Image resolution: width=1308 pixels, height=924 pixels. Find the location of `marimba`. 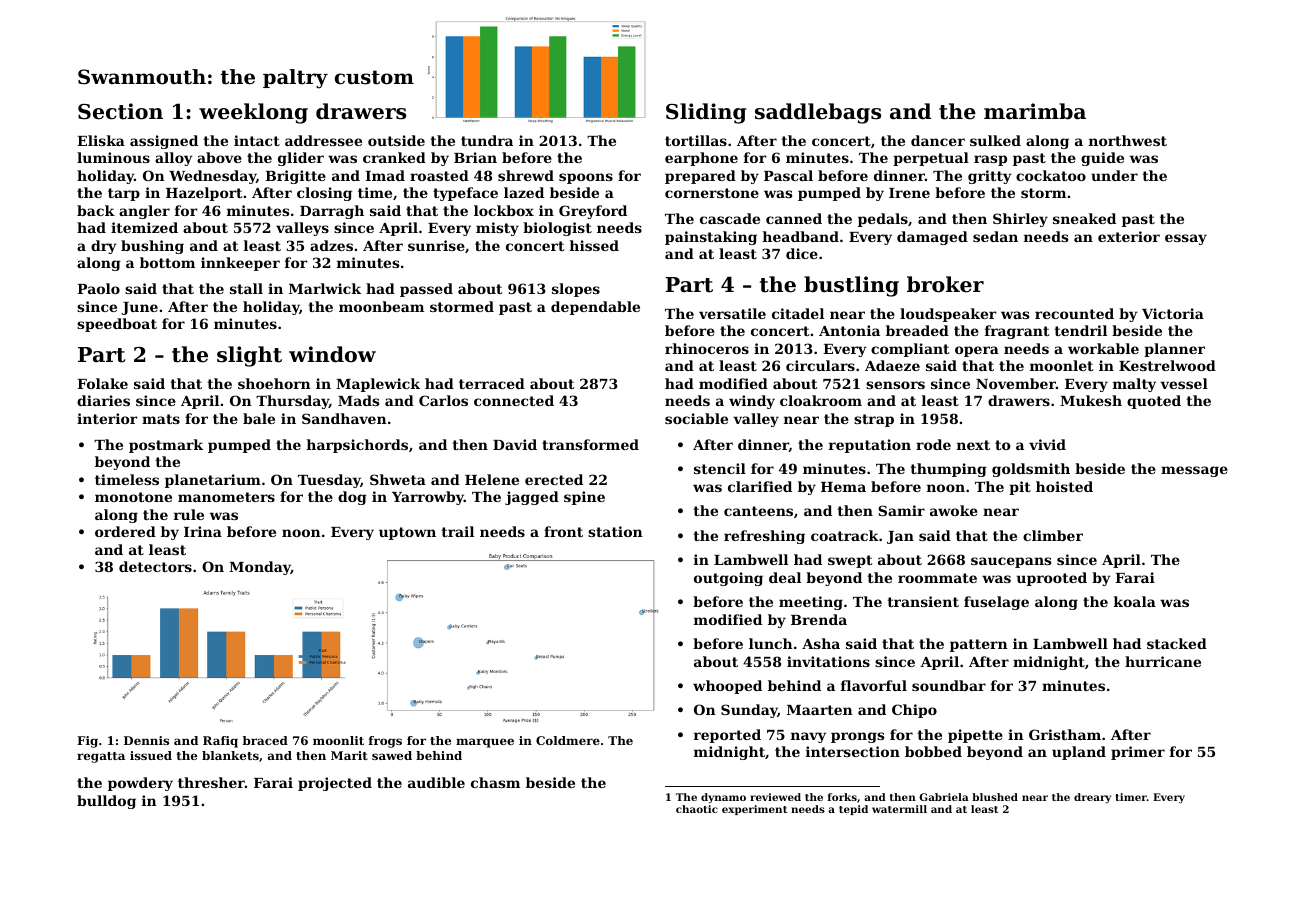

marimba is located at coordinates (1035, 111).
